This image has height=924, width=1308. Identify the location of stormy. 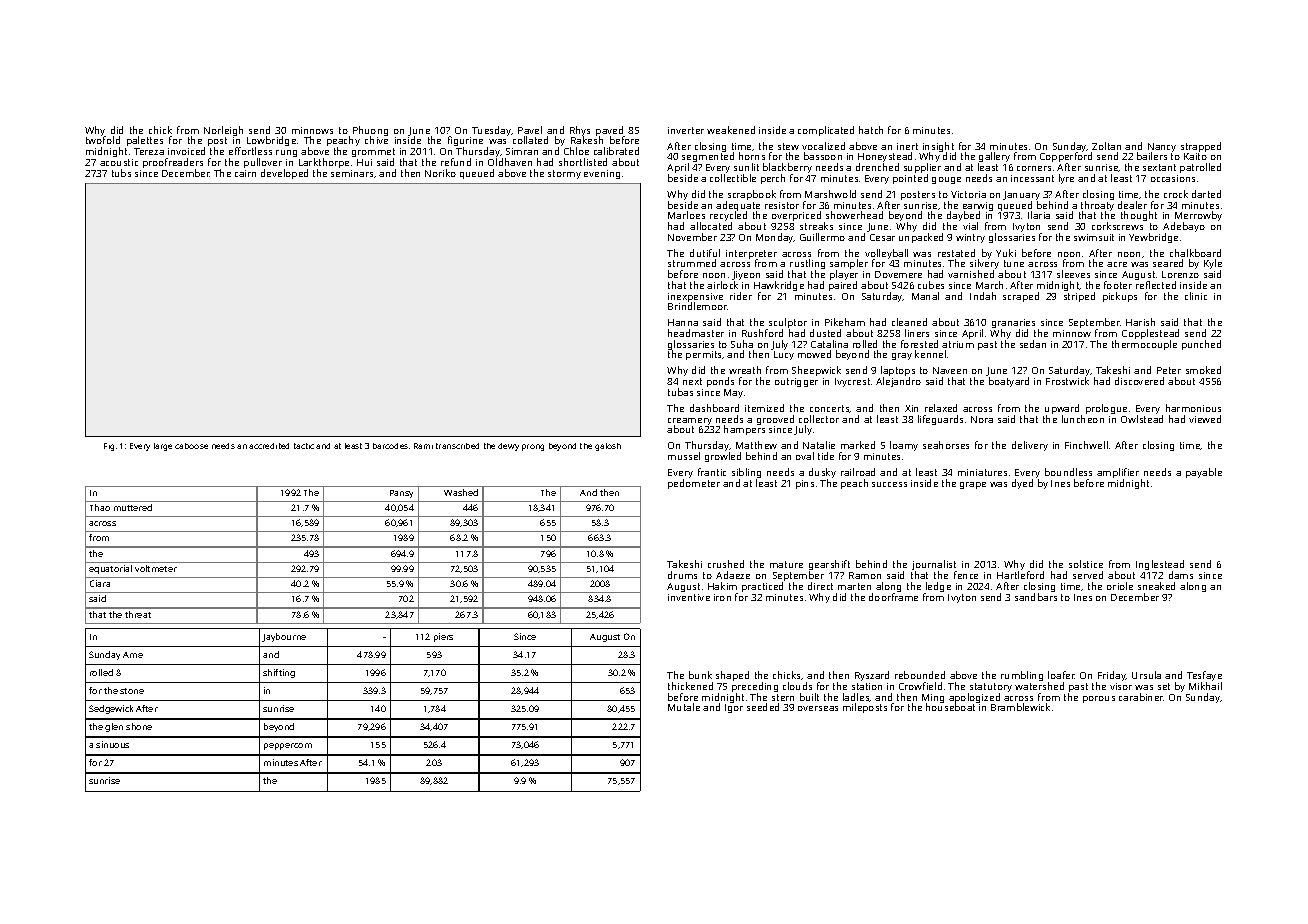
(564, 174).
